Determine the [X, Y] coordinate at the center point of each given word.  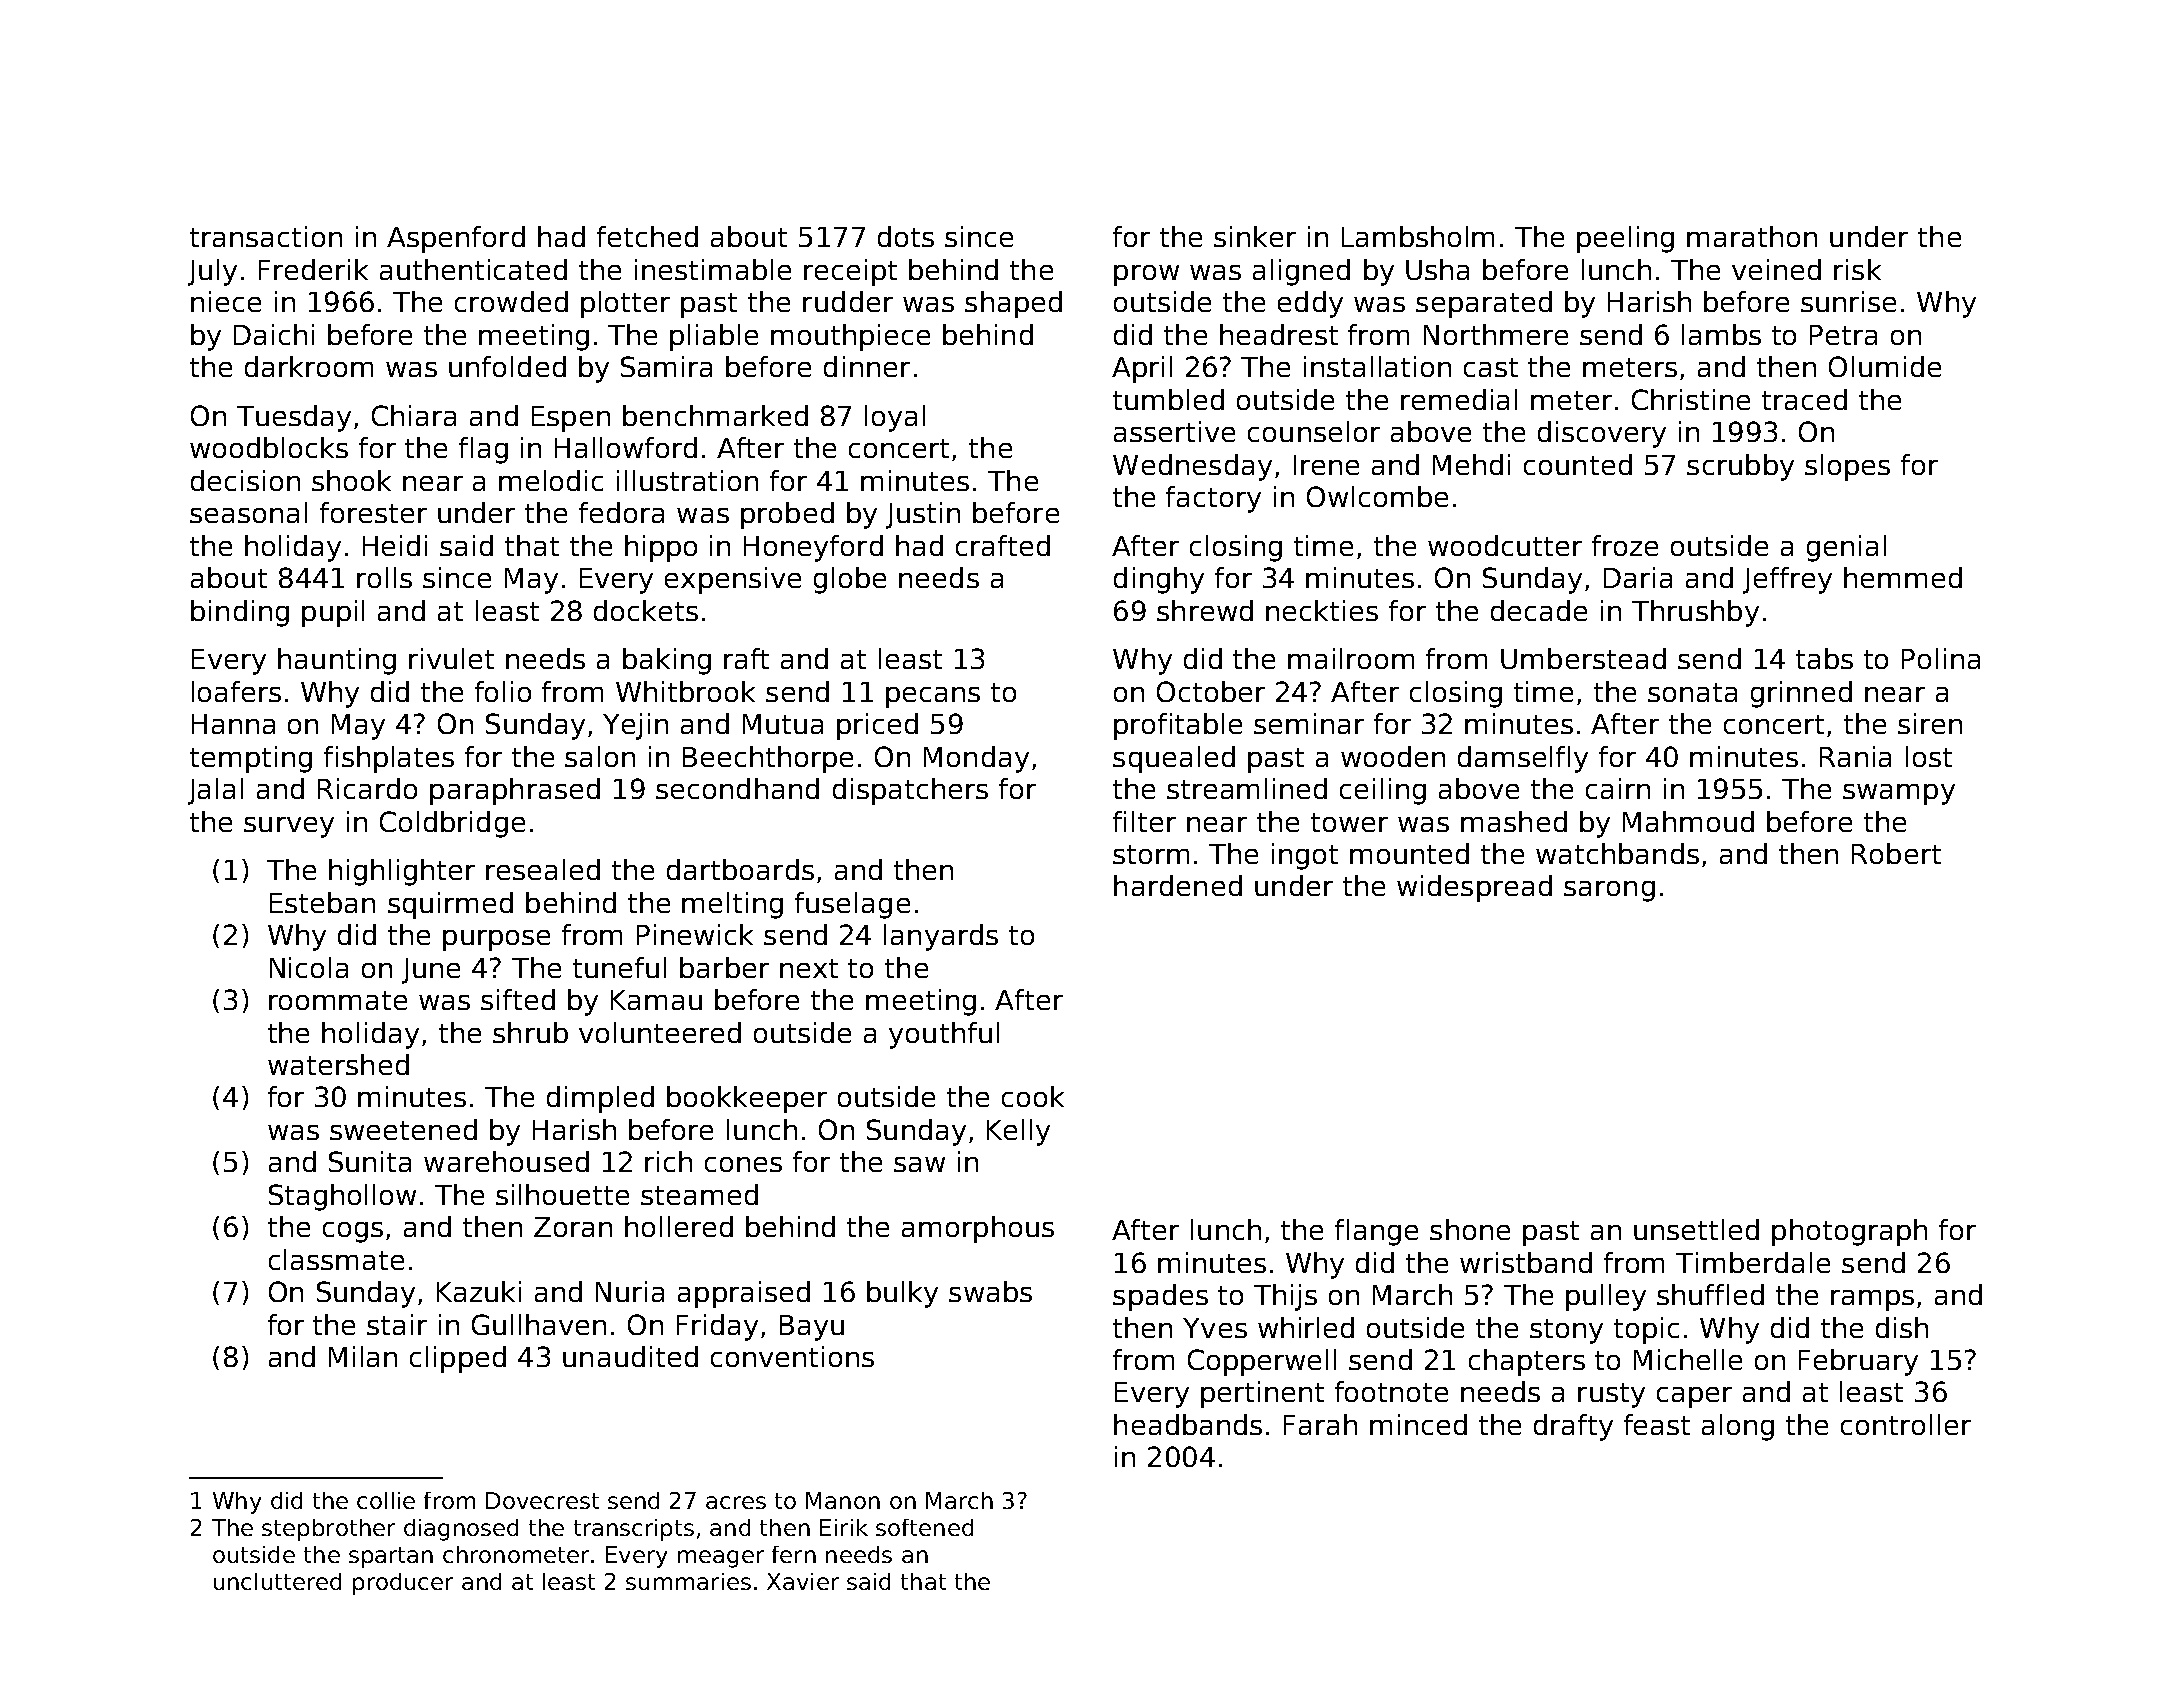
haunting [337, 661]
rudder [848, 301]
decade [1539, 610]
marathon [1752, 236]
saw [919, 1164]
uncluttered [277, 1581]
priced [877, 726]
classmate [336, 1259]
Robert [1896, 853]
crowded [511, 301]
